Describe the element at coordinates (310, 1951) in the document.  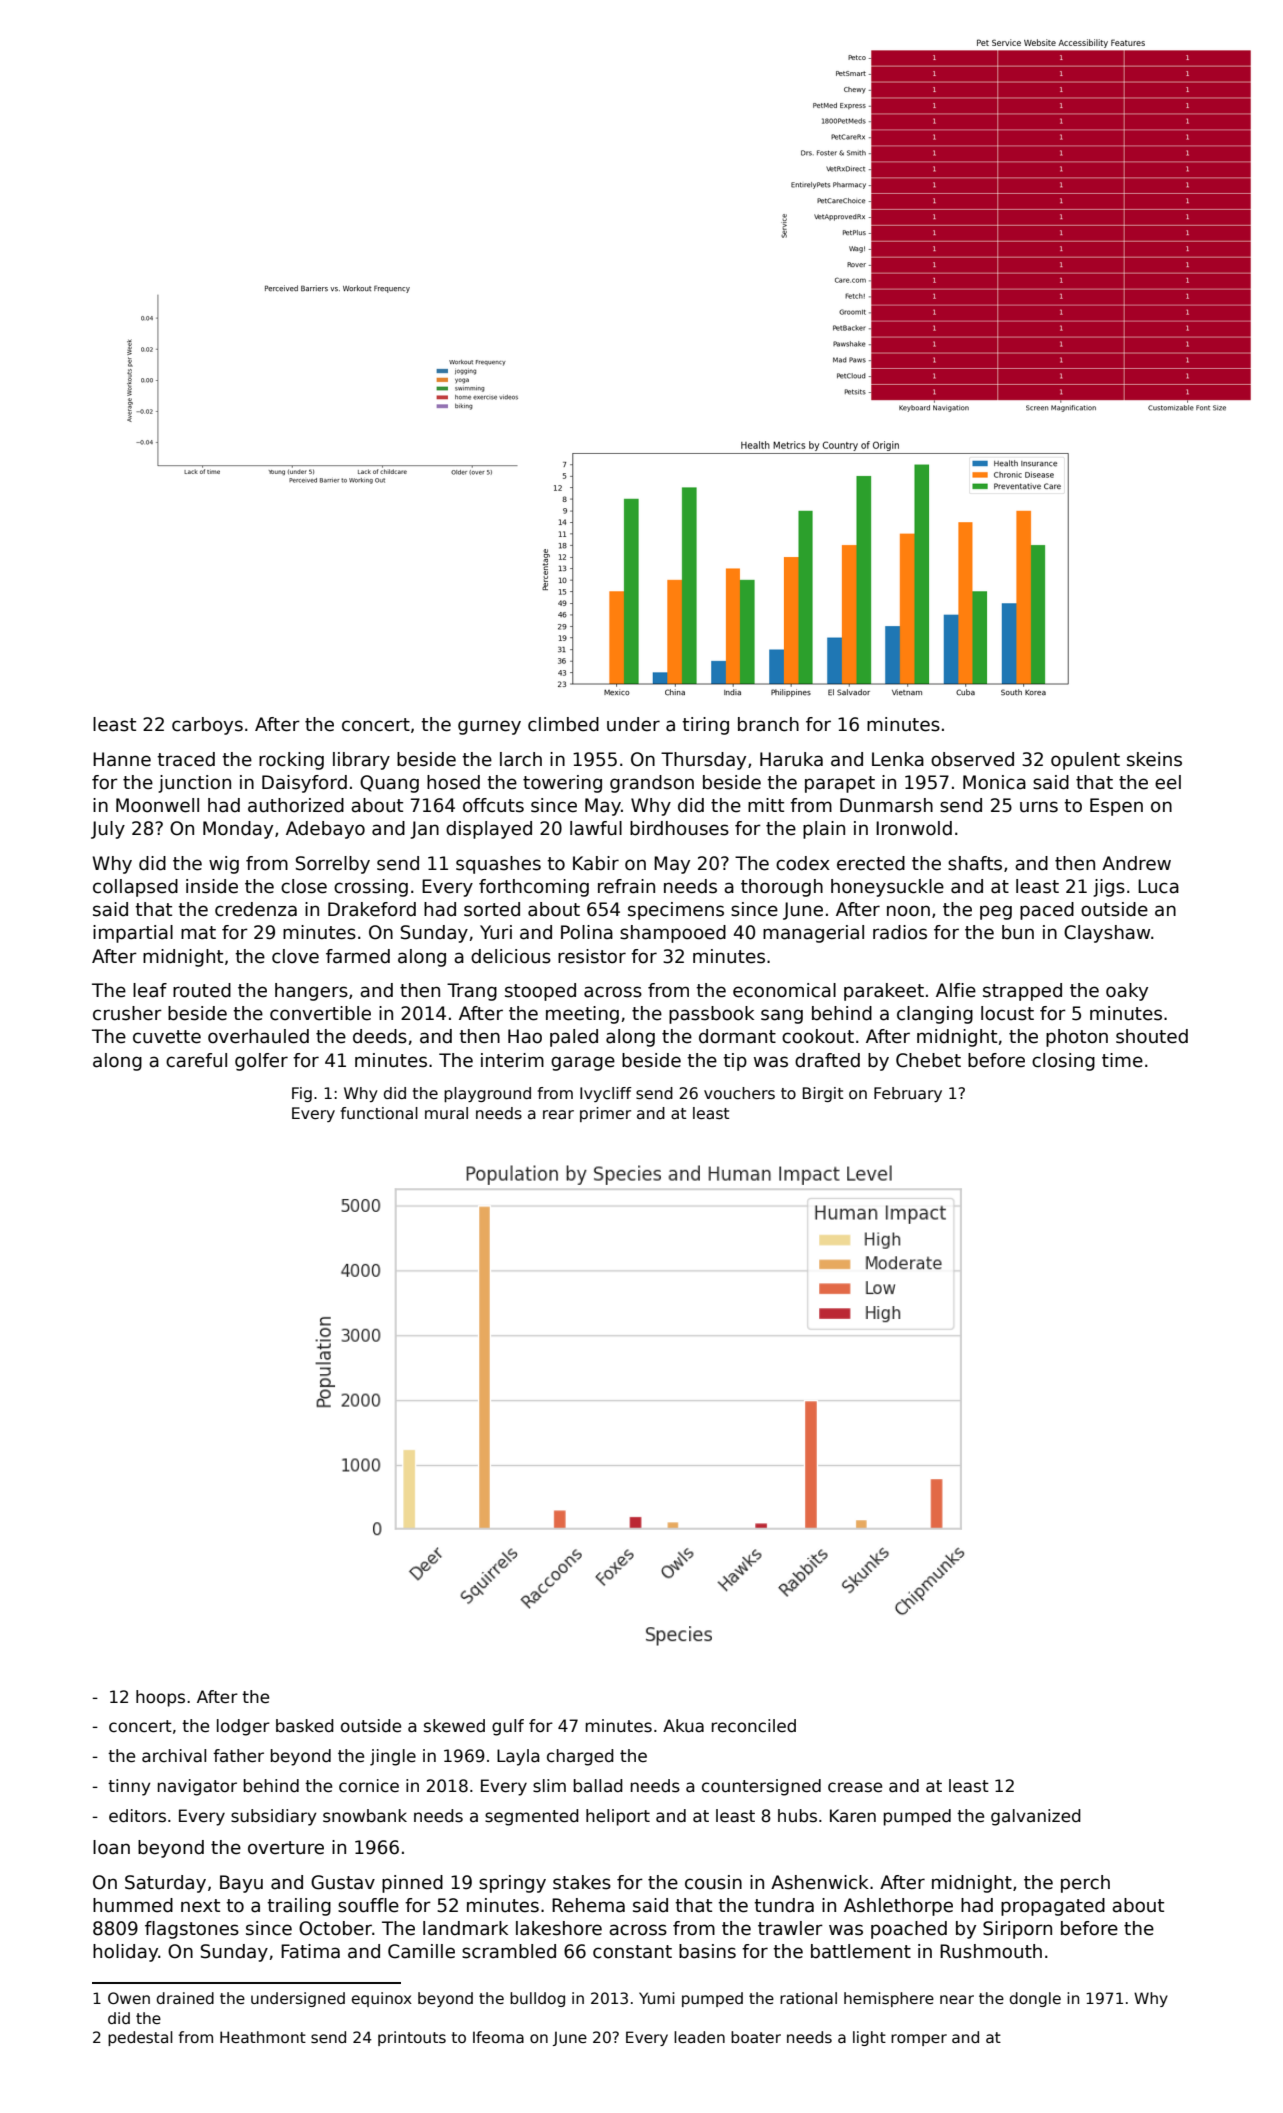
I see `Fatima` at that location.
